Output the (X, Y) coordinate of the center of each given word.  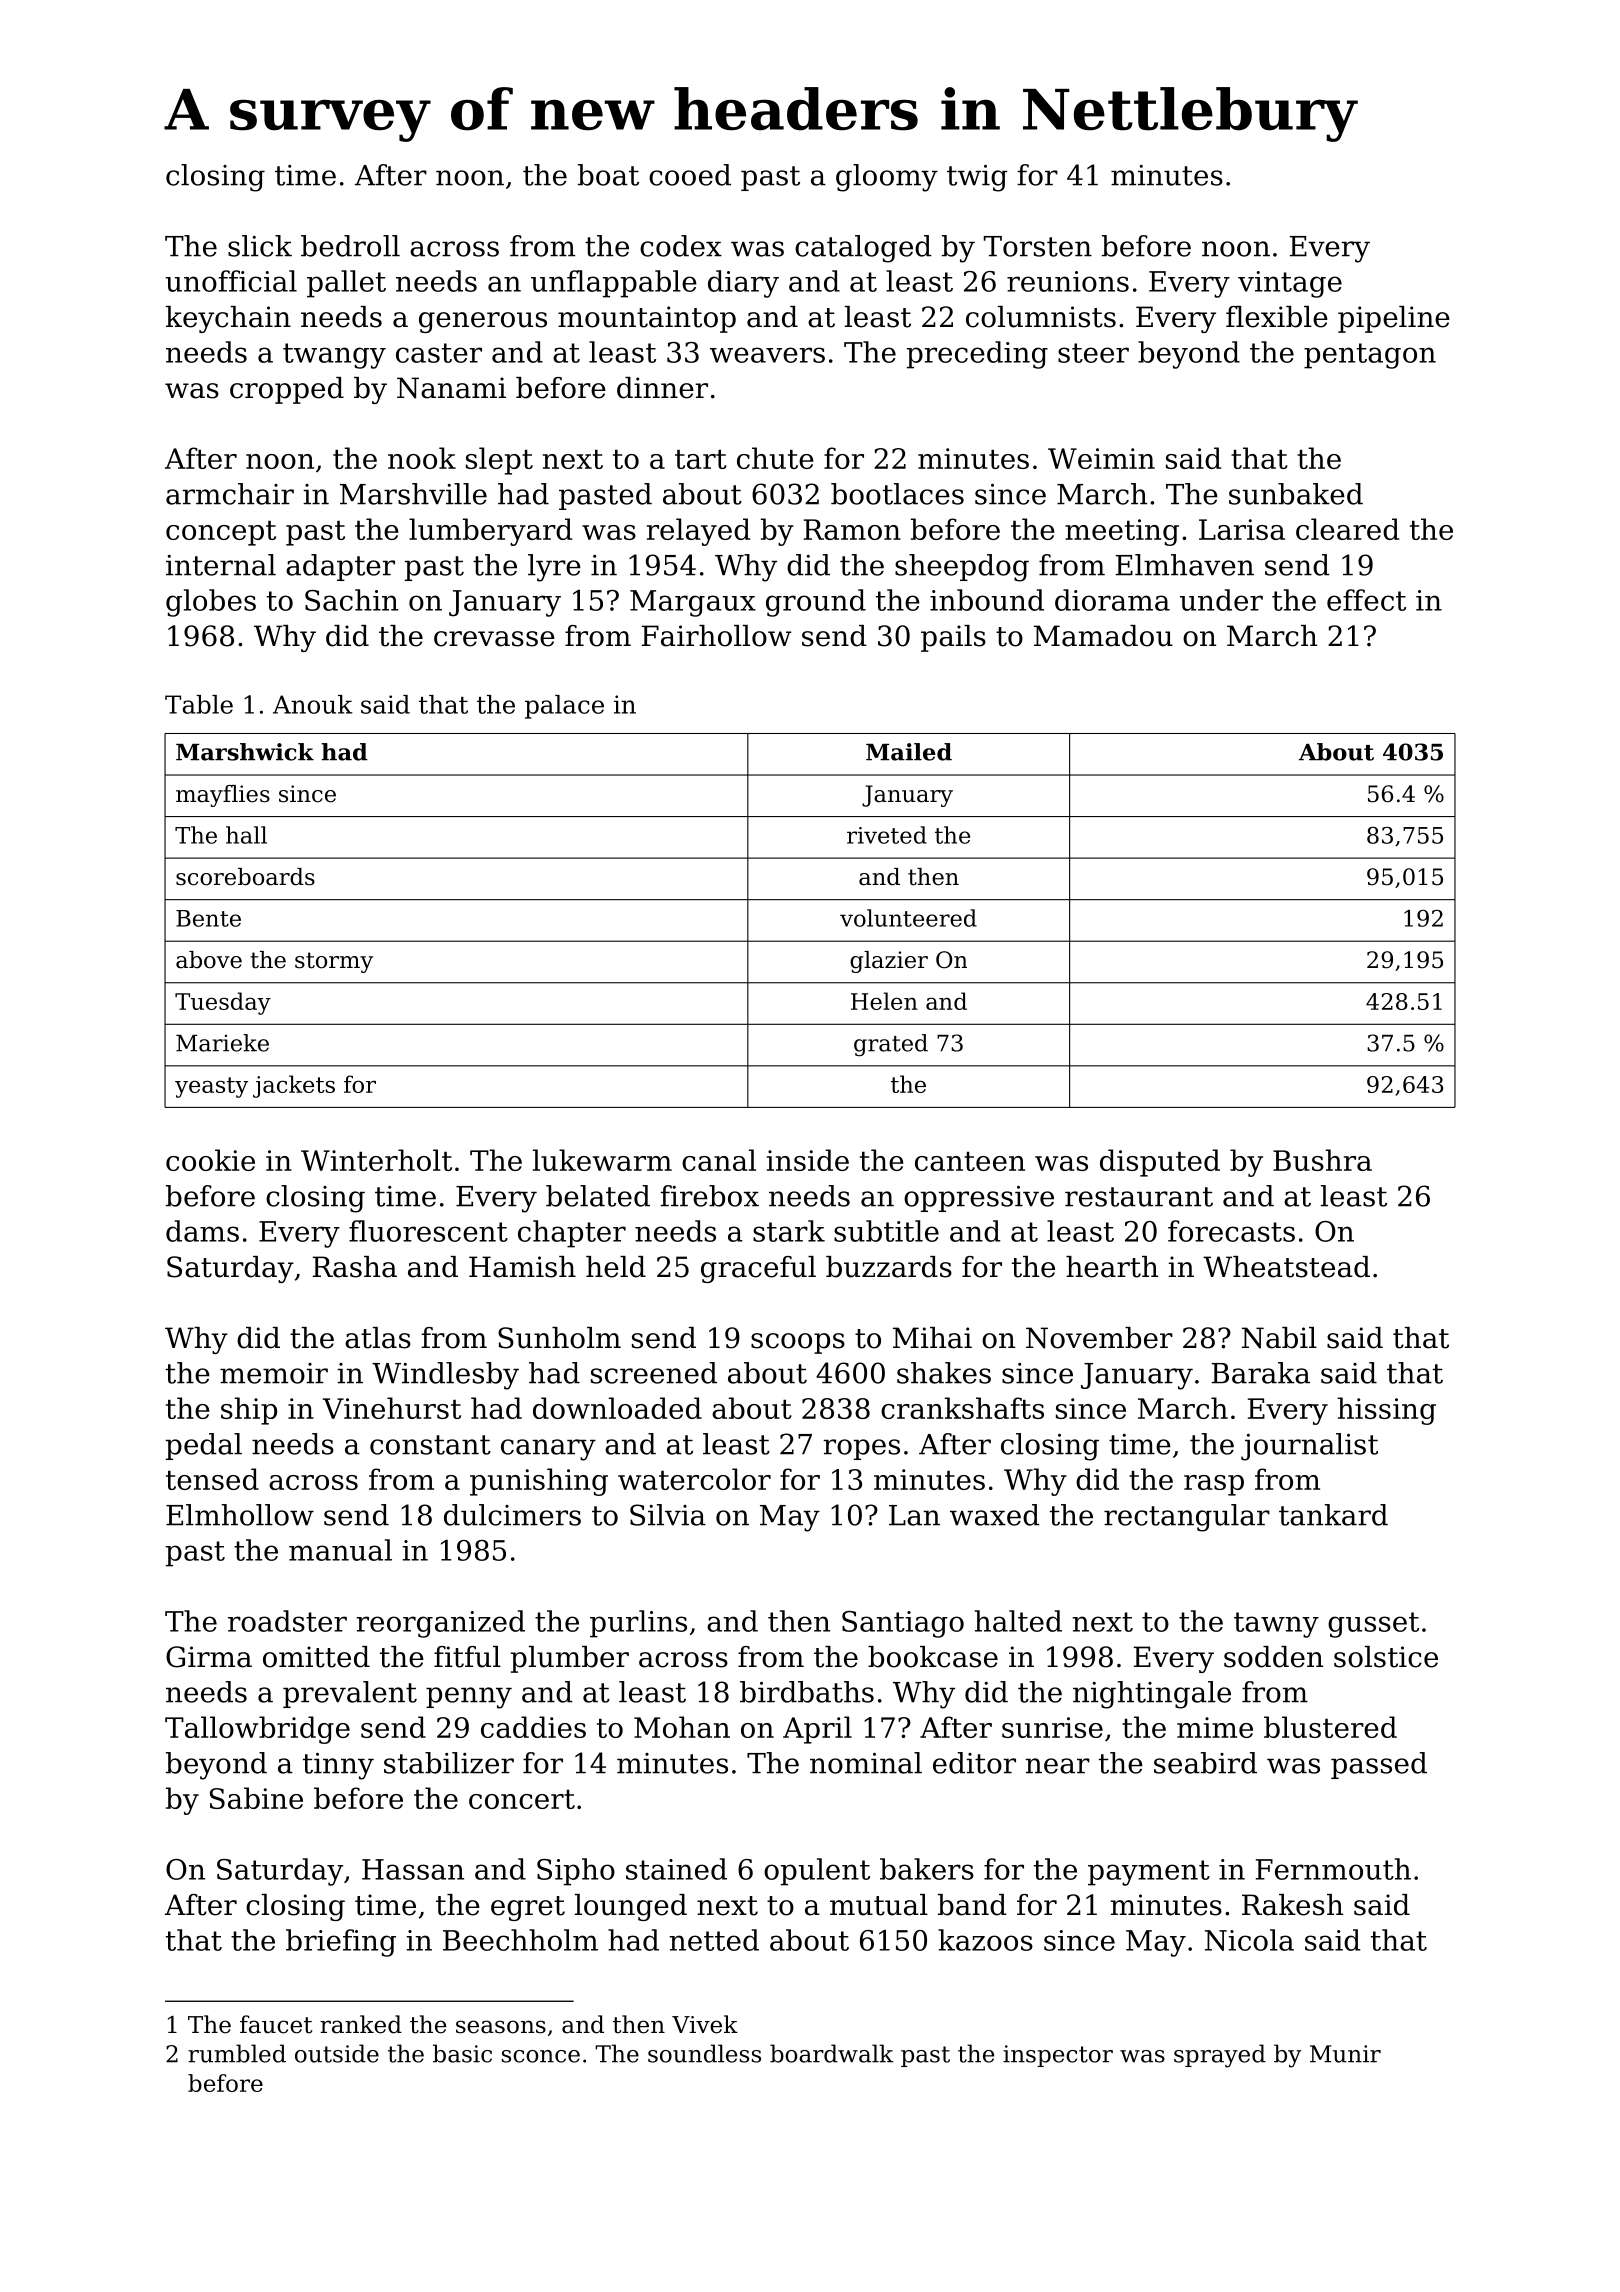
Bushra (1322, 1160)
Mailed (909, 752)
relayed (698, 532)
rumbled (237, 2053)
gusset (1373, 1625)
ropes (861, 1449)
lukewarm (602, 1160)
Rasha (355, 1267)
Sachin (351, 600)
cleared (1347, 529)
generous (483, 322)
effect (1366, 600)
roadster (287, 1621)
